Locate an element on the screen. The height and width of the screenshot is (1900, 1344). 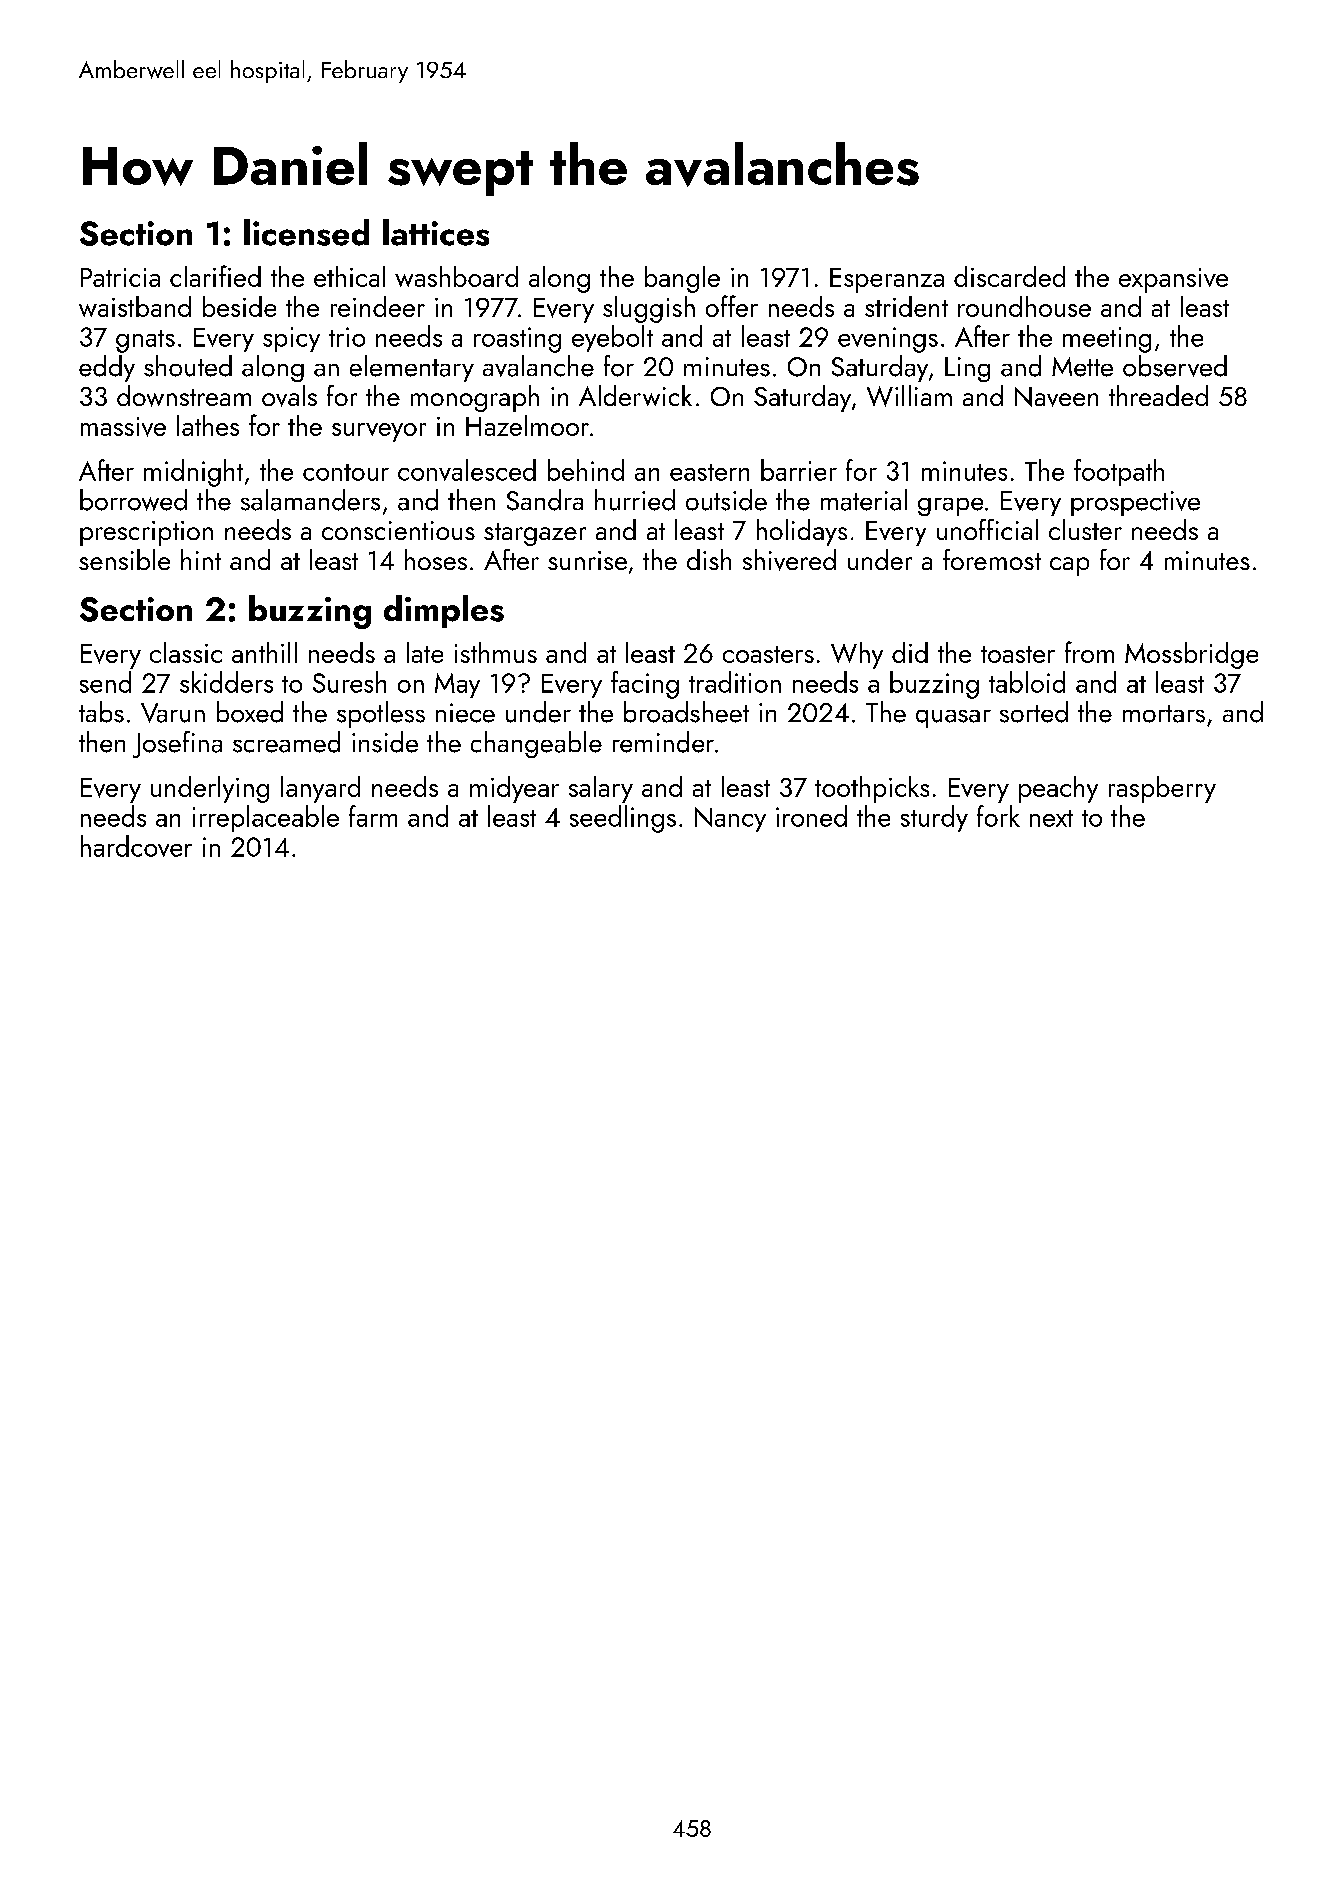
behind is located at coordinates (586, 470).
